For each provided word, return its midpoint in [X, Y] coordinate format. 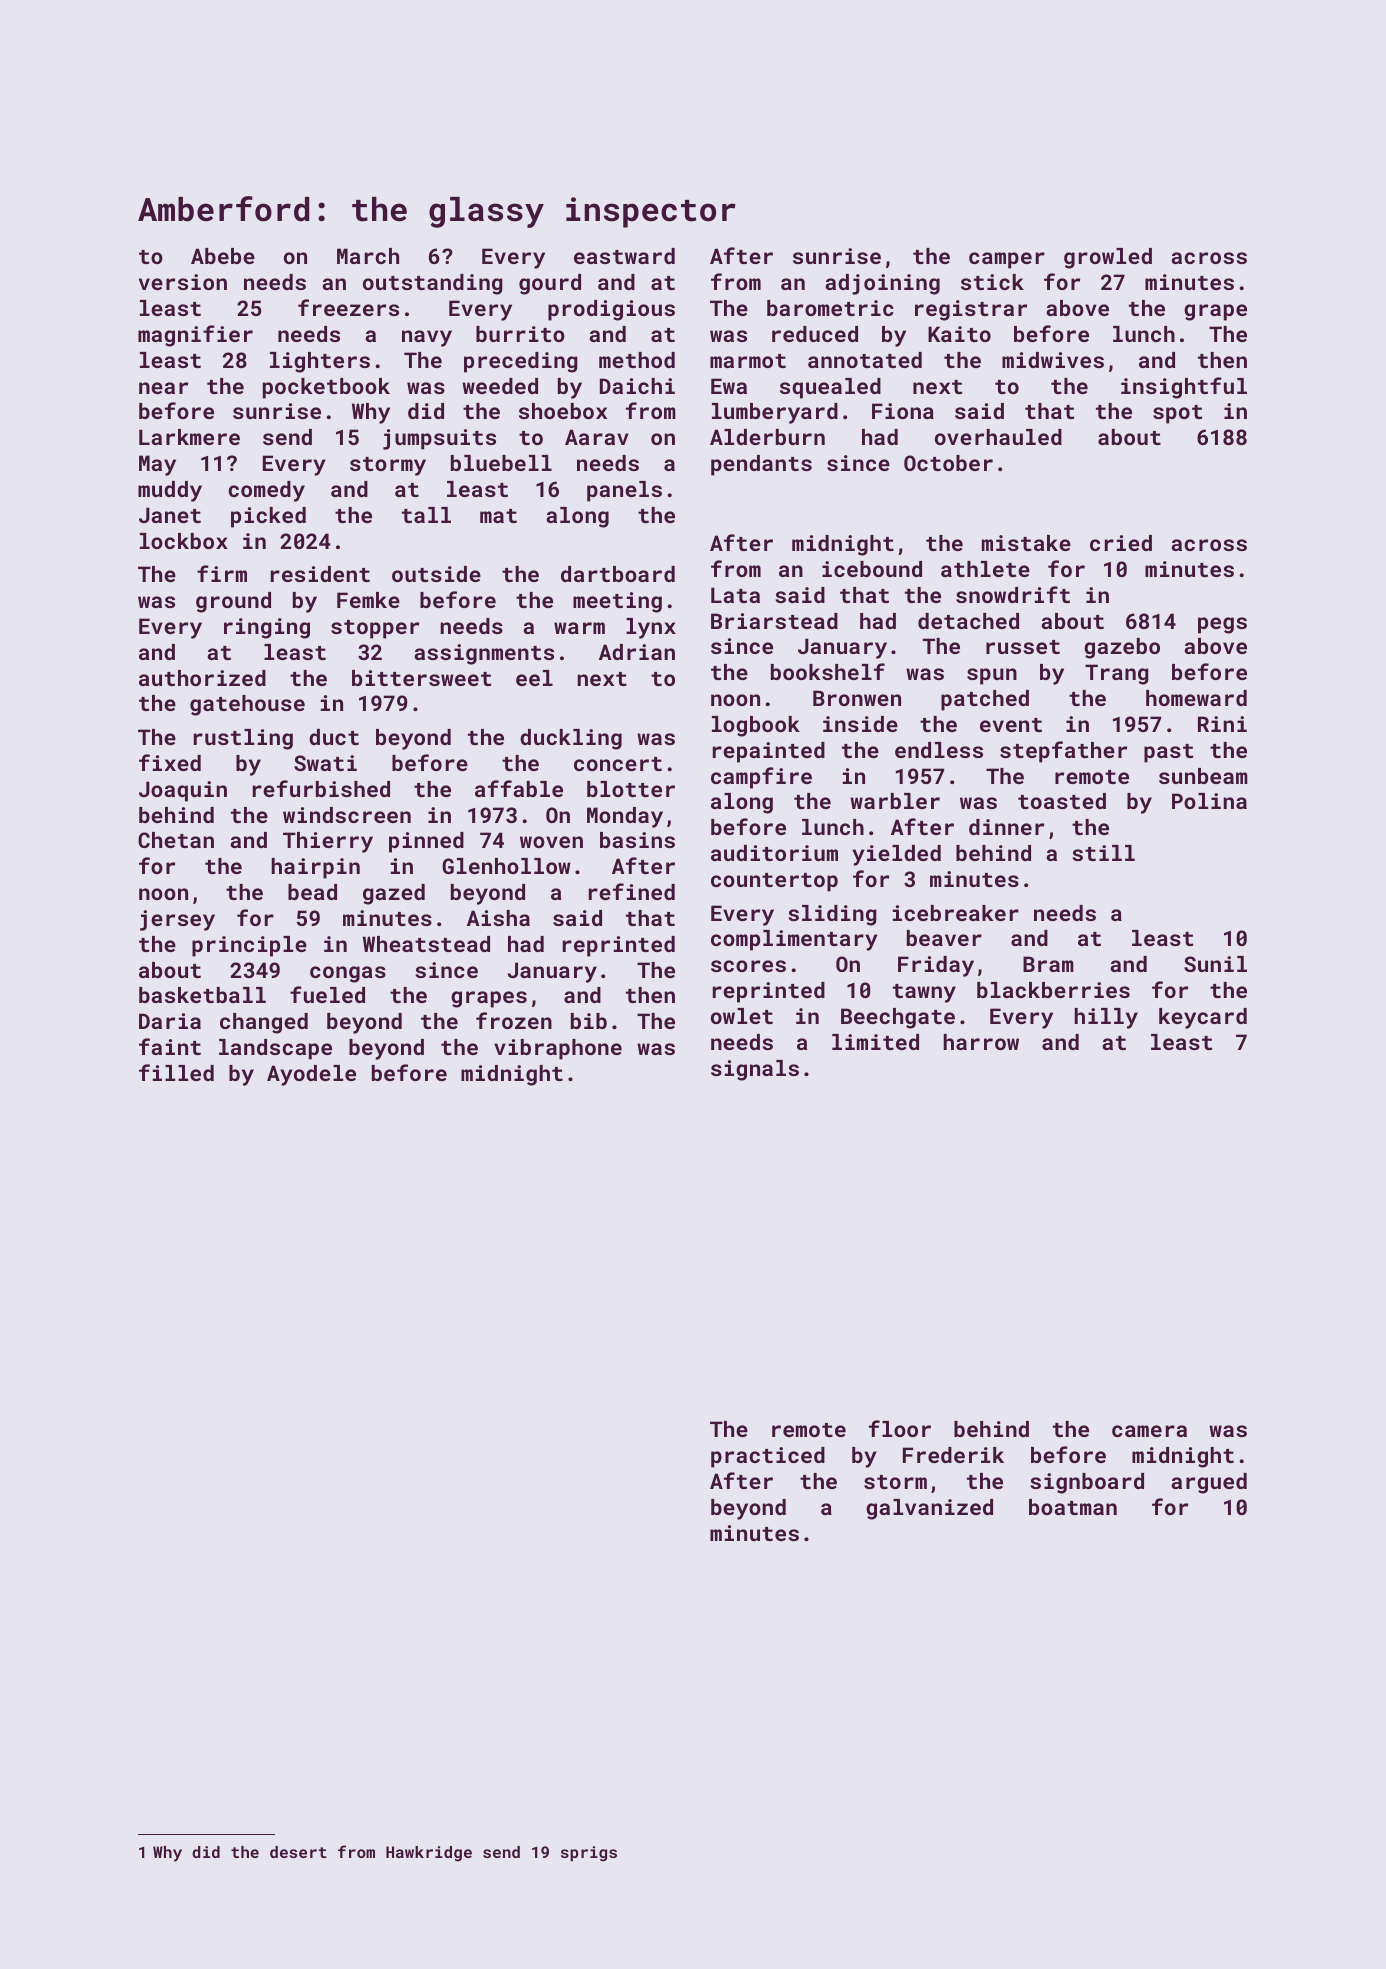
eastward [624, 256]
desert [298, 1852]
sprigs [589, 1854]
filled [176, 1072]
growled [1108, 258]
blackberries [1053, 990]
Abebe [223, 256]
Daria [170, 1021]
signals [755, 1070]
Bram [1048, 964]
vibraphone [558, 1049]
